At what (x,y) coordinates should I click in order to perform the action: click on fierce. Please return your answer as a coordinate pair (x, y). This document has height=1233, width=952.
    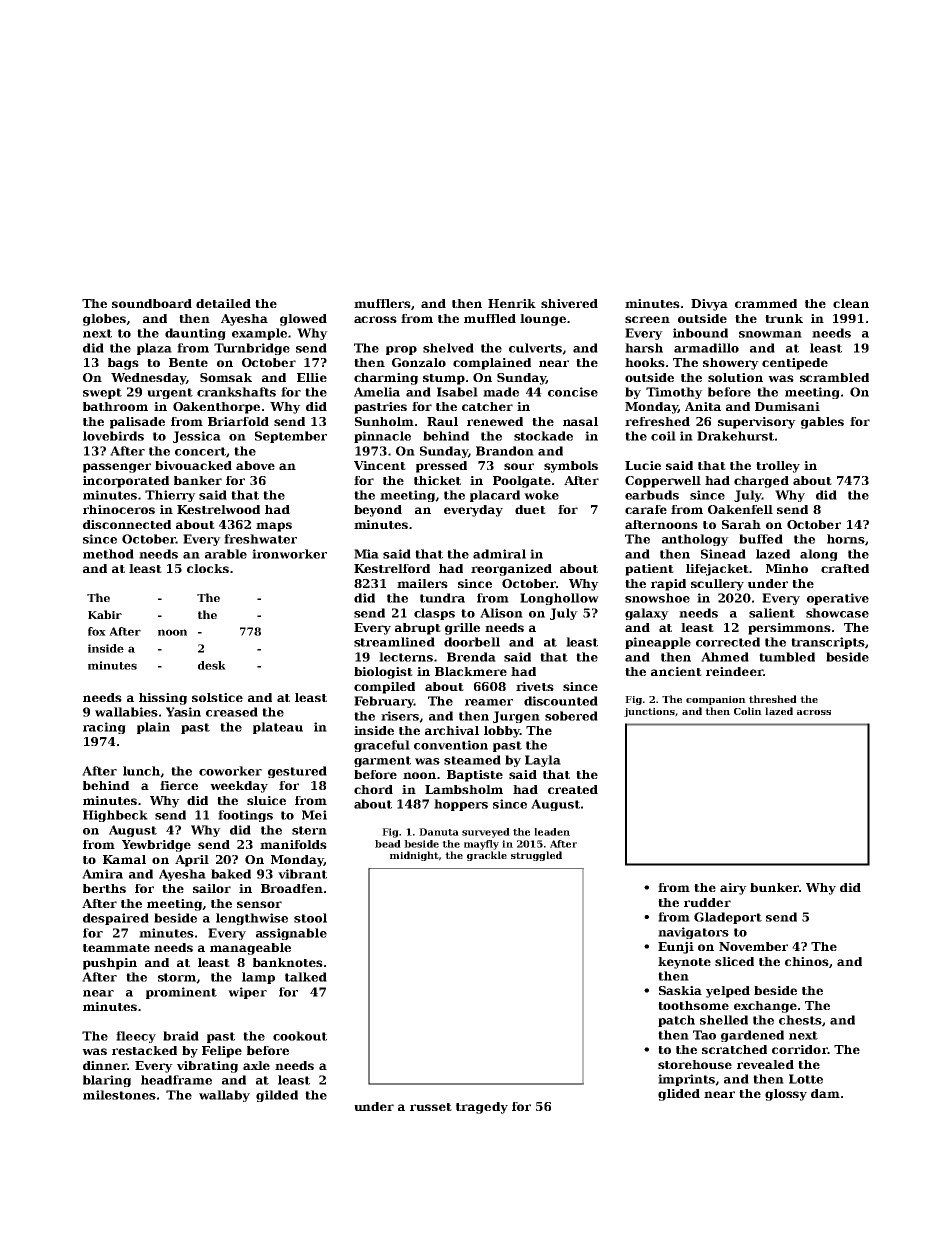
    Looking at the image, I should click on (179, 785).
